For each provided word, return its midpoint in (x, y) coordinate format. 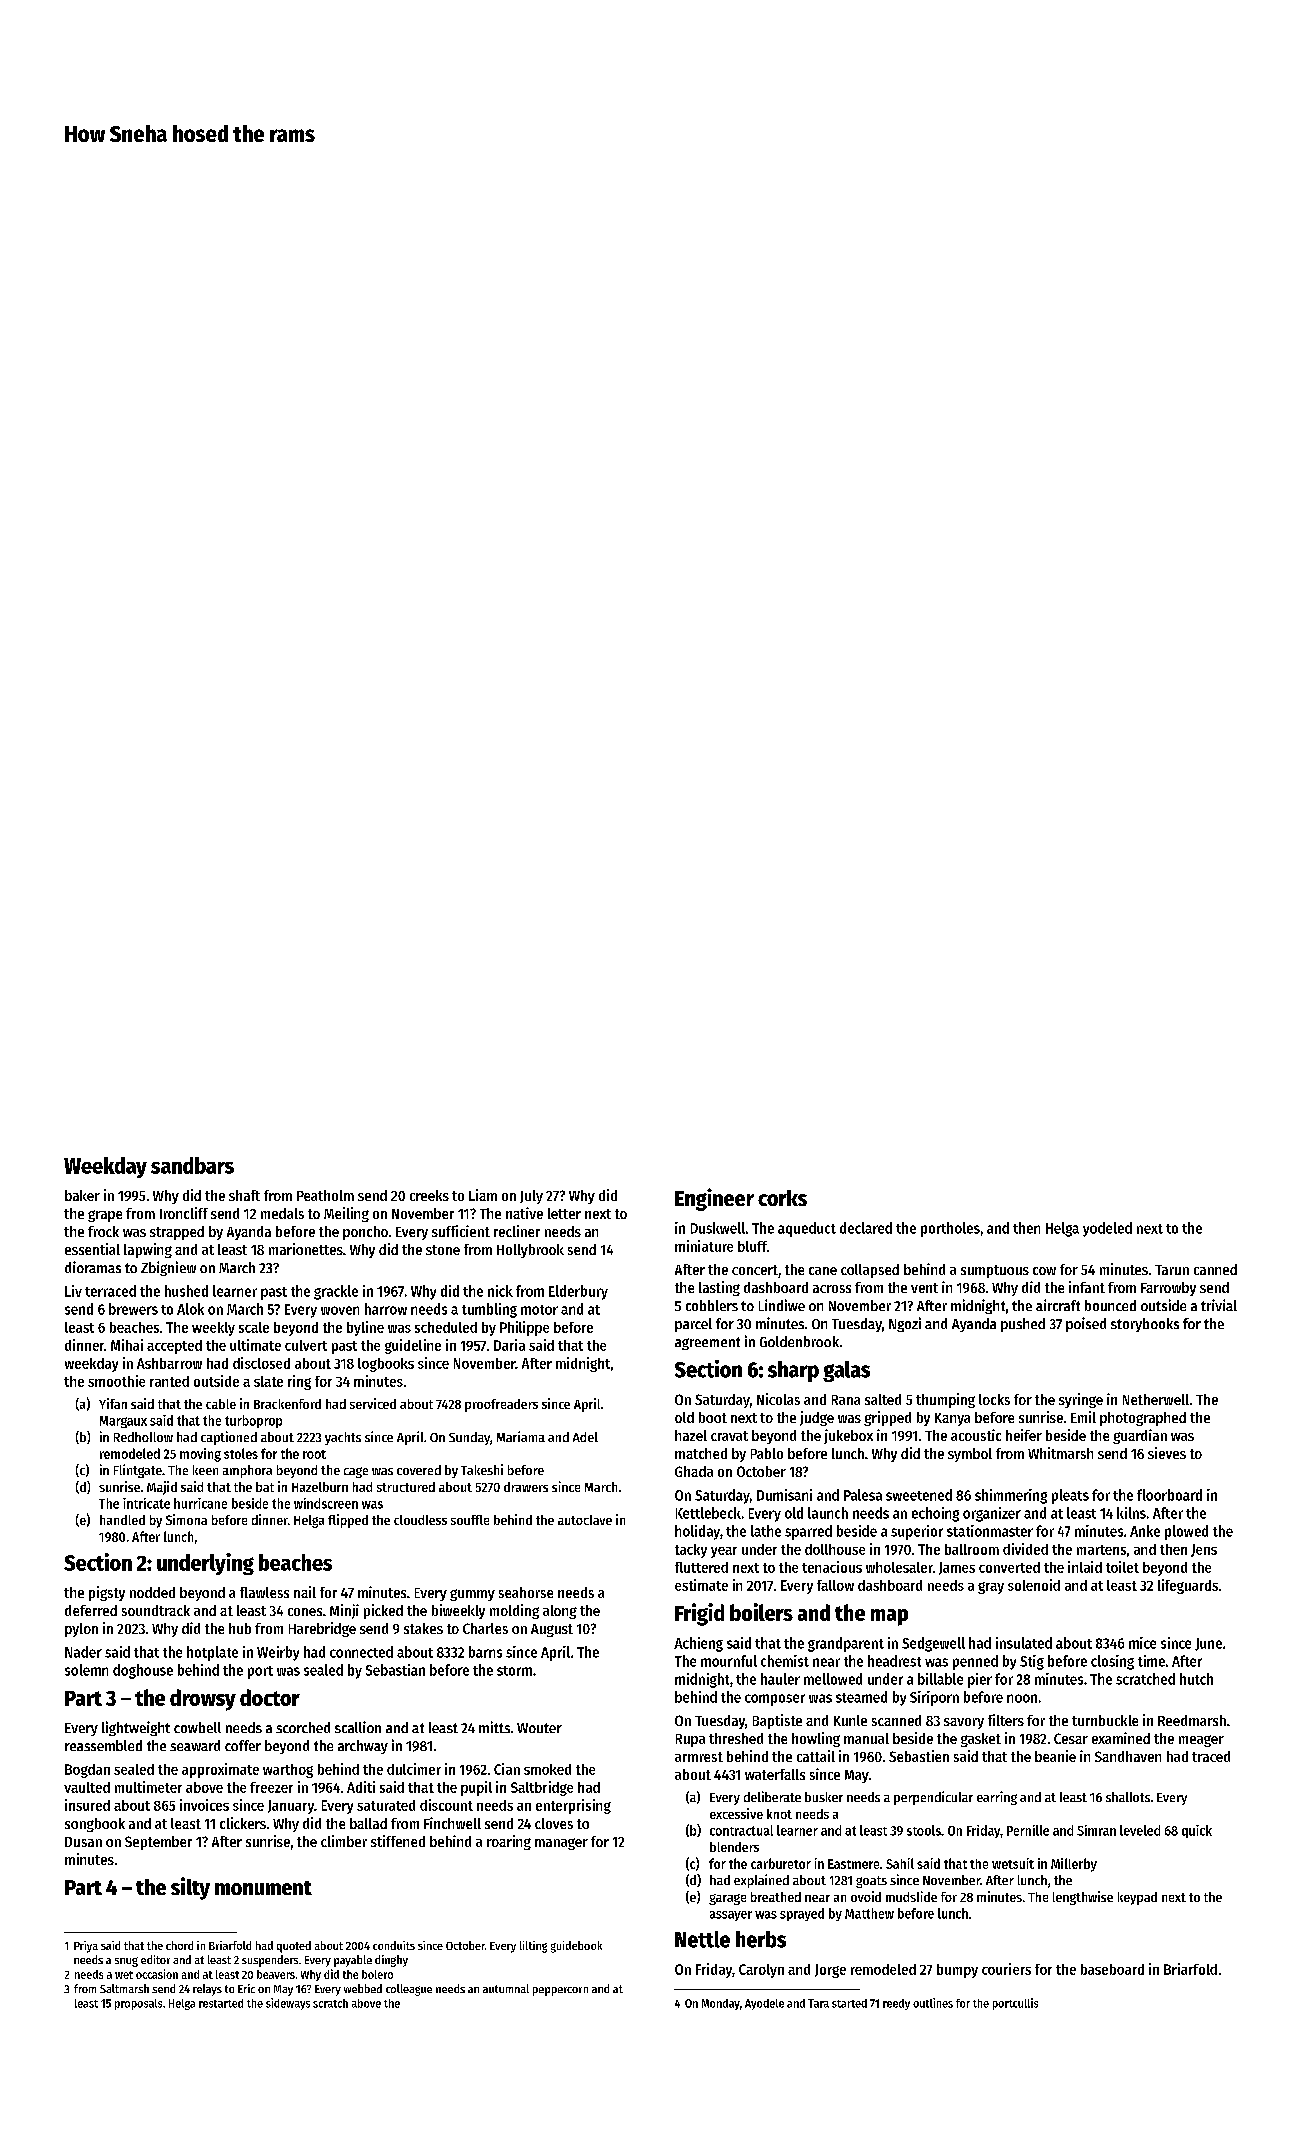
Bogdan (87, 1771)
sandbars (192, 1165)
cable (221, 1404)
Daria (509, 1345)
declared (866, 1228)
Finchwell (452, 1823)
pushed (1023, 1325)
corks (782, 1198)
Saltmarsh (124, 1988)
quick (1197, 1831)
